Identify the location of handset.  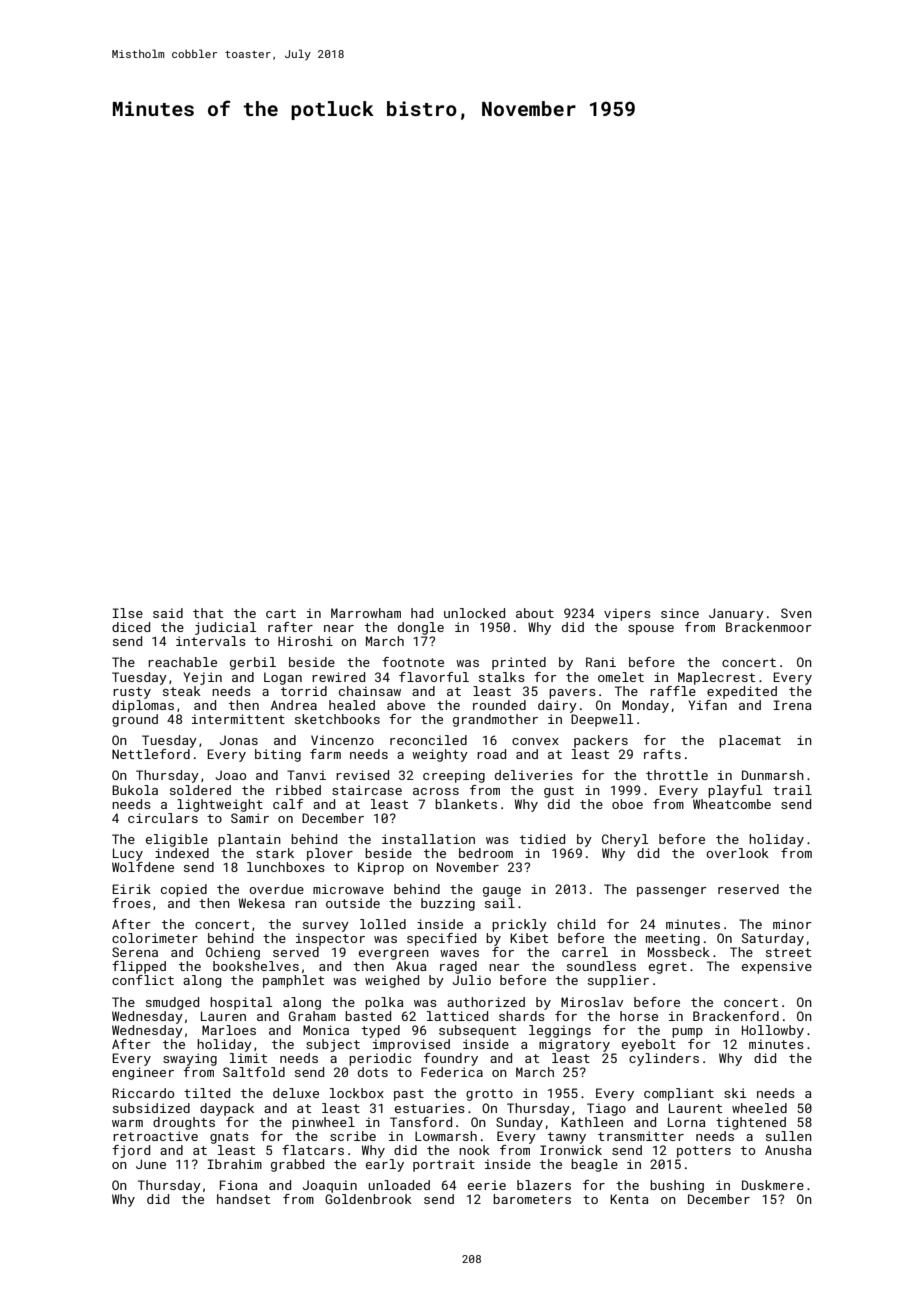
(243, 1199).
